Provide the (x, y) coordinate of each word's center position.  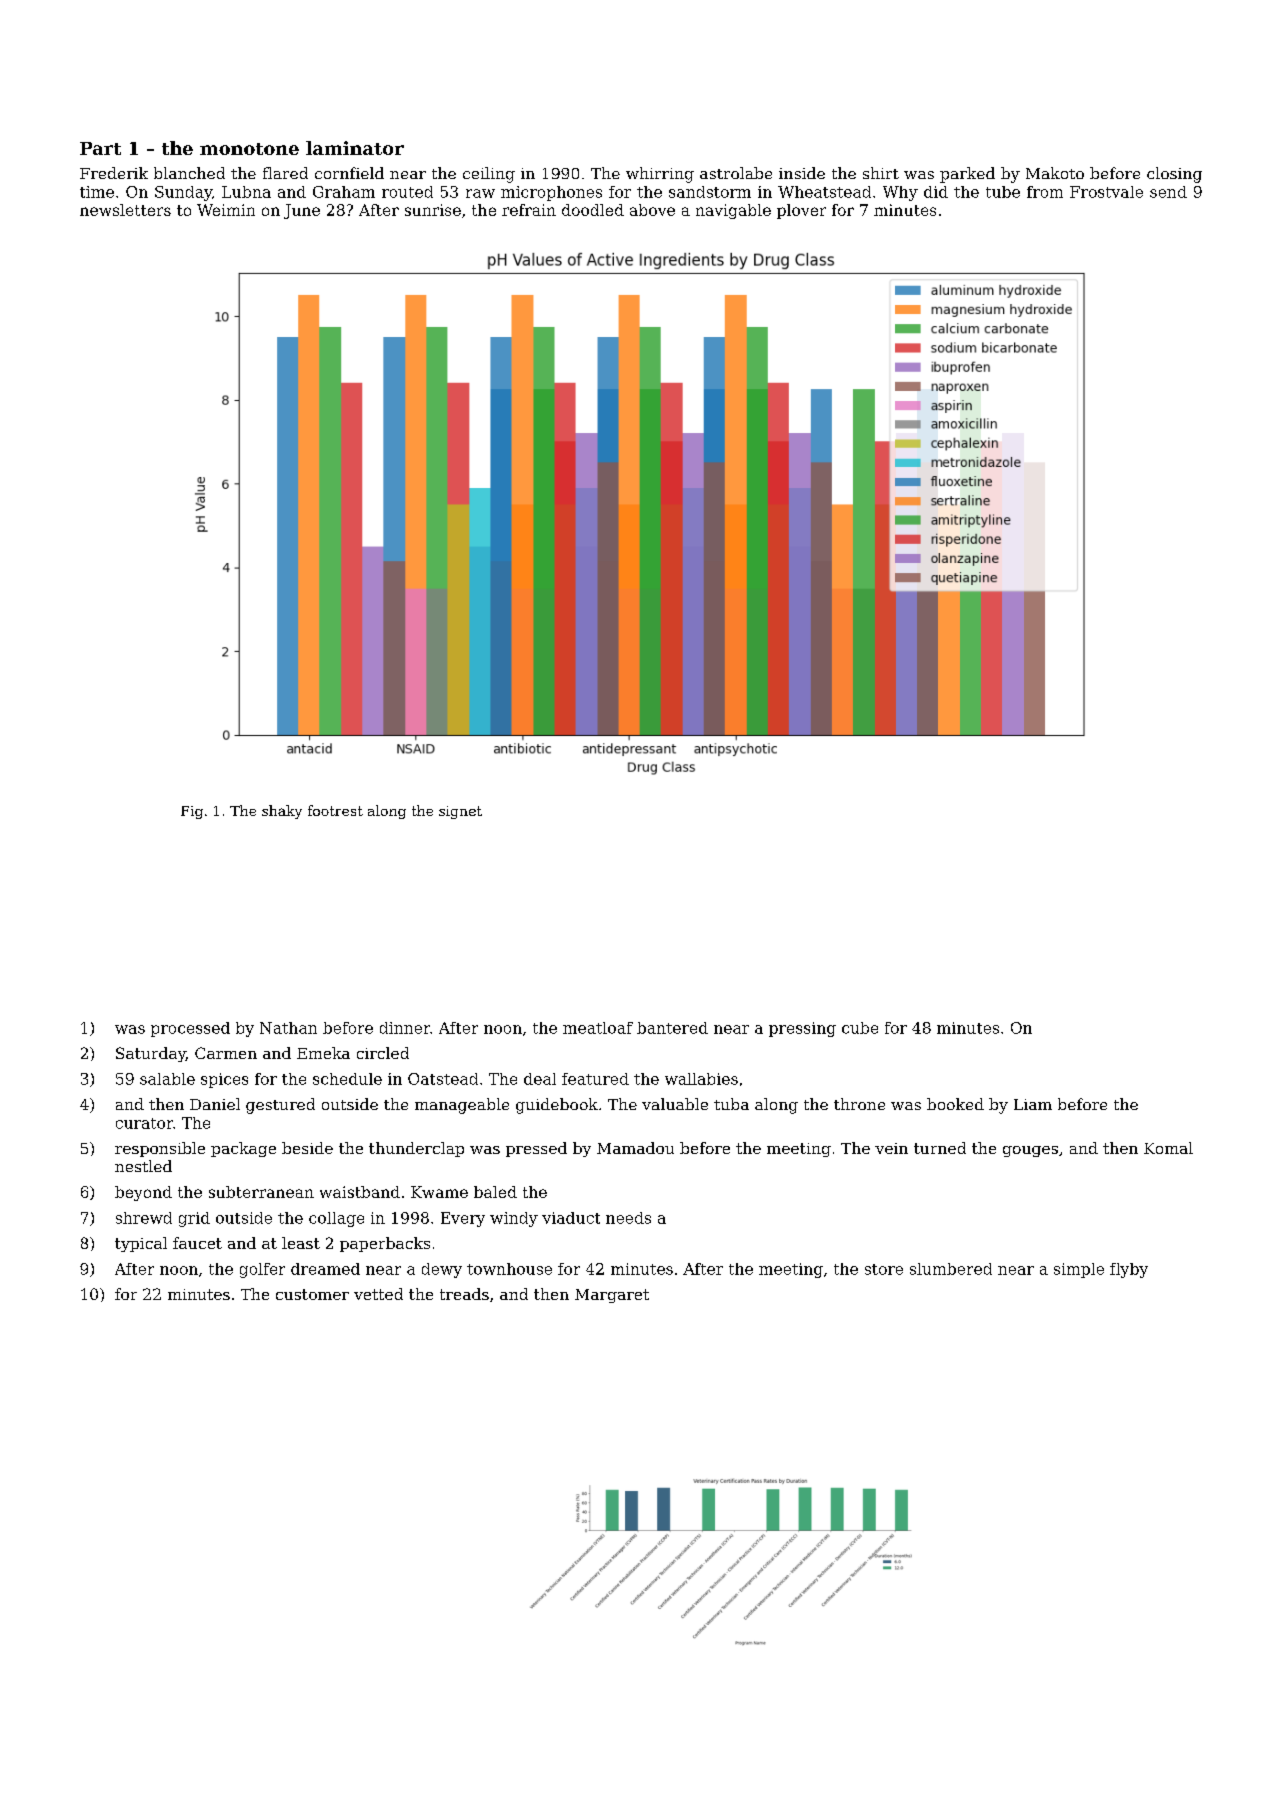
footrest (335, 810)
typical (141, 1244)
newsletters (125, 210)
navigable (733, 211)
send (1168, 192)
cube (860, 1028)
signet (460, 812)
